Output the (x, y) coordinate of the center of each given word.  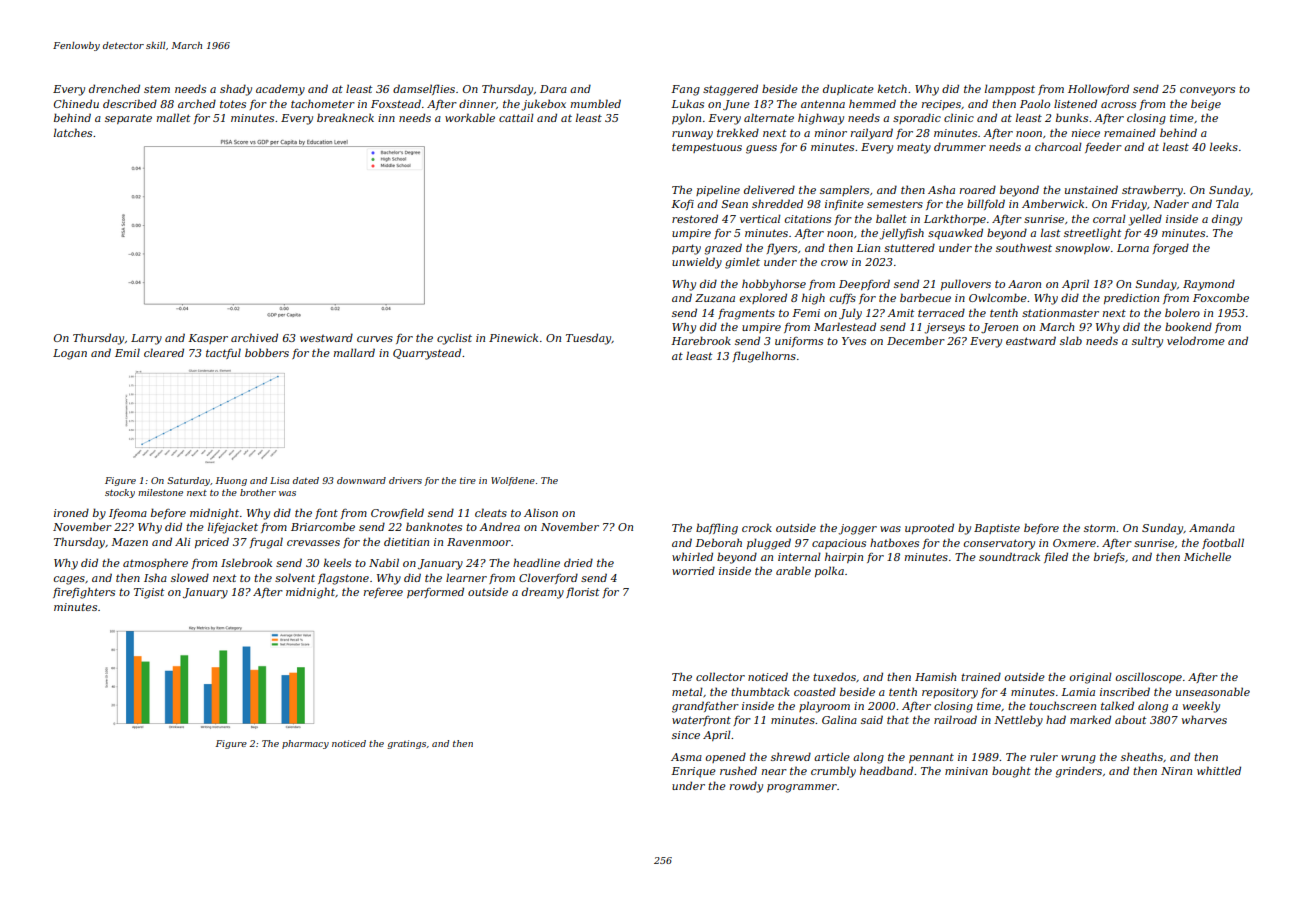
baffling (717, 529)
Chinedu (76, 103)
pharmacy (305, 744)
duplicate (848, 89)
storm (1099, 528)
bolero (1182, 312)
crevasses (313, 543)
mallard (354, 352)
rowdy (746, 787)
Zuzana (715, 298)
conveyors (1207, 91)
